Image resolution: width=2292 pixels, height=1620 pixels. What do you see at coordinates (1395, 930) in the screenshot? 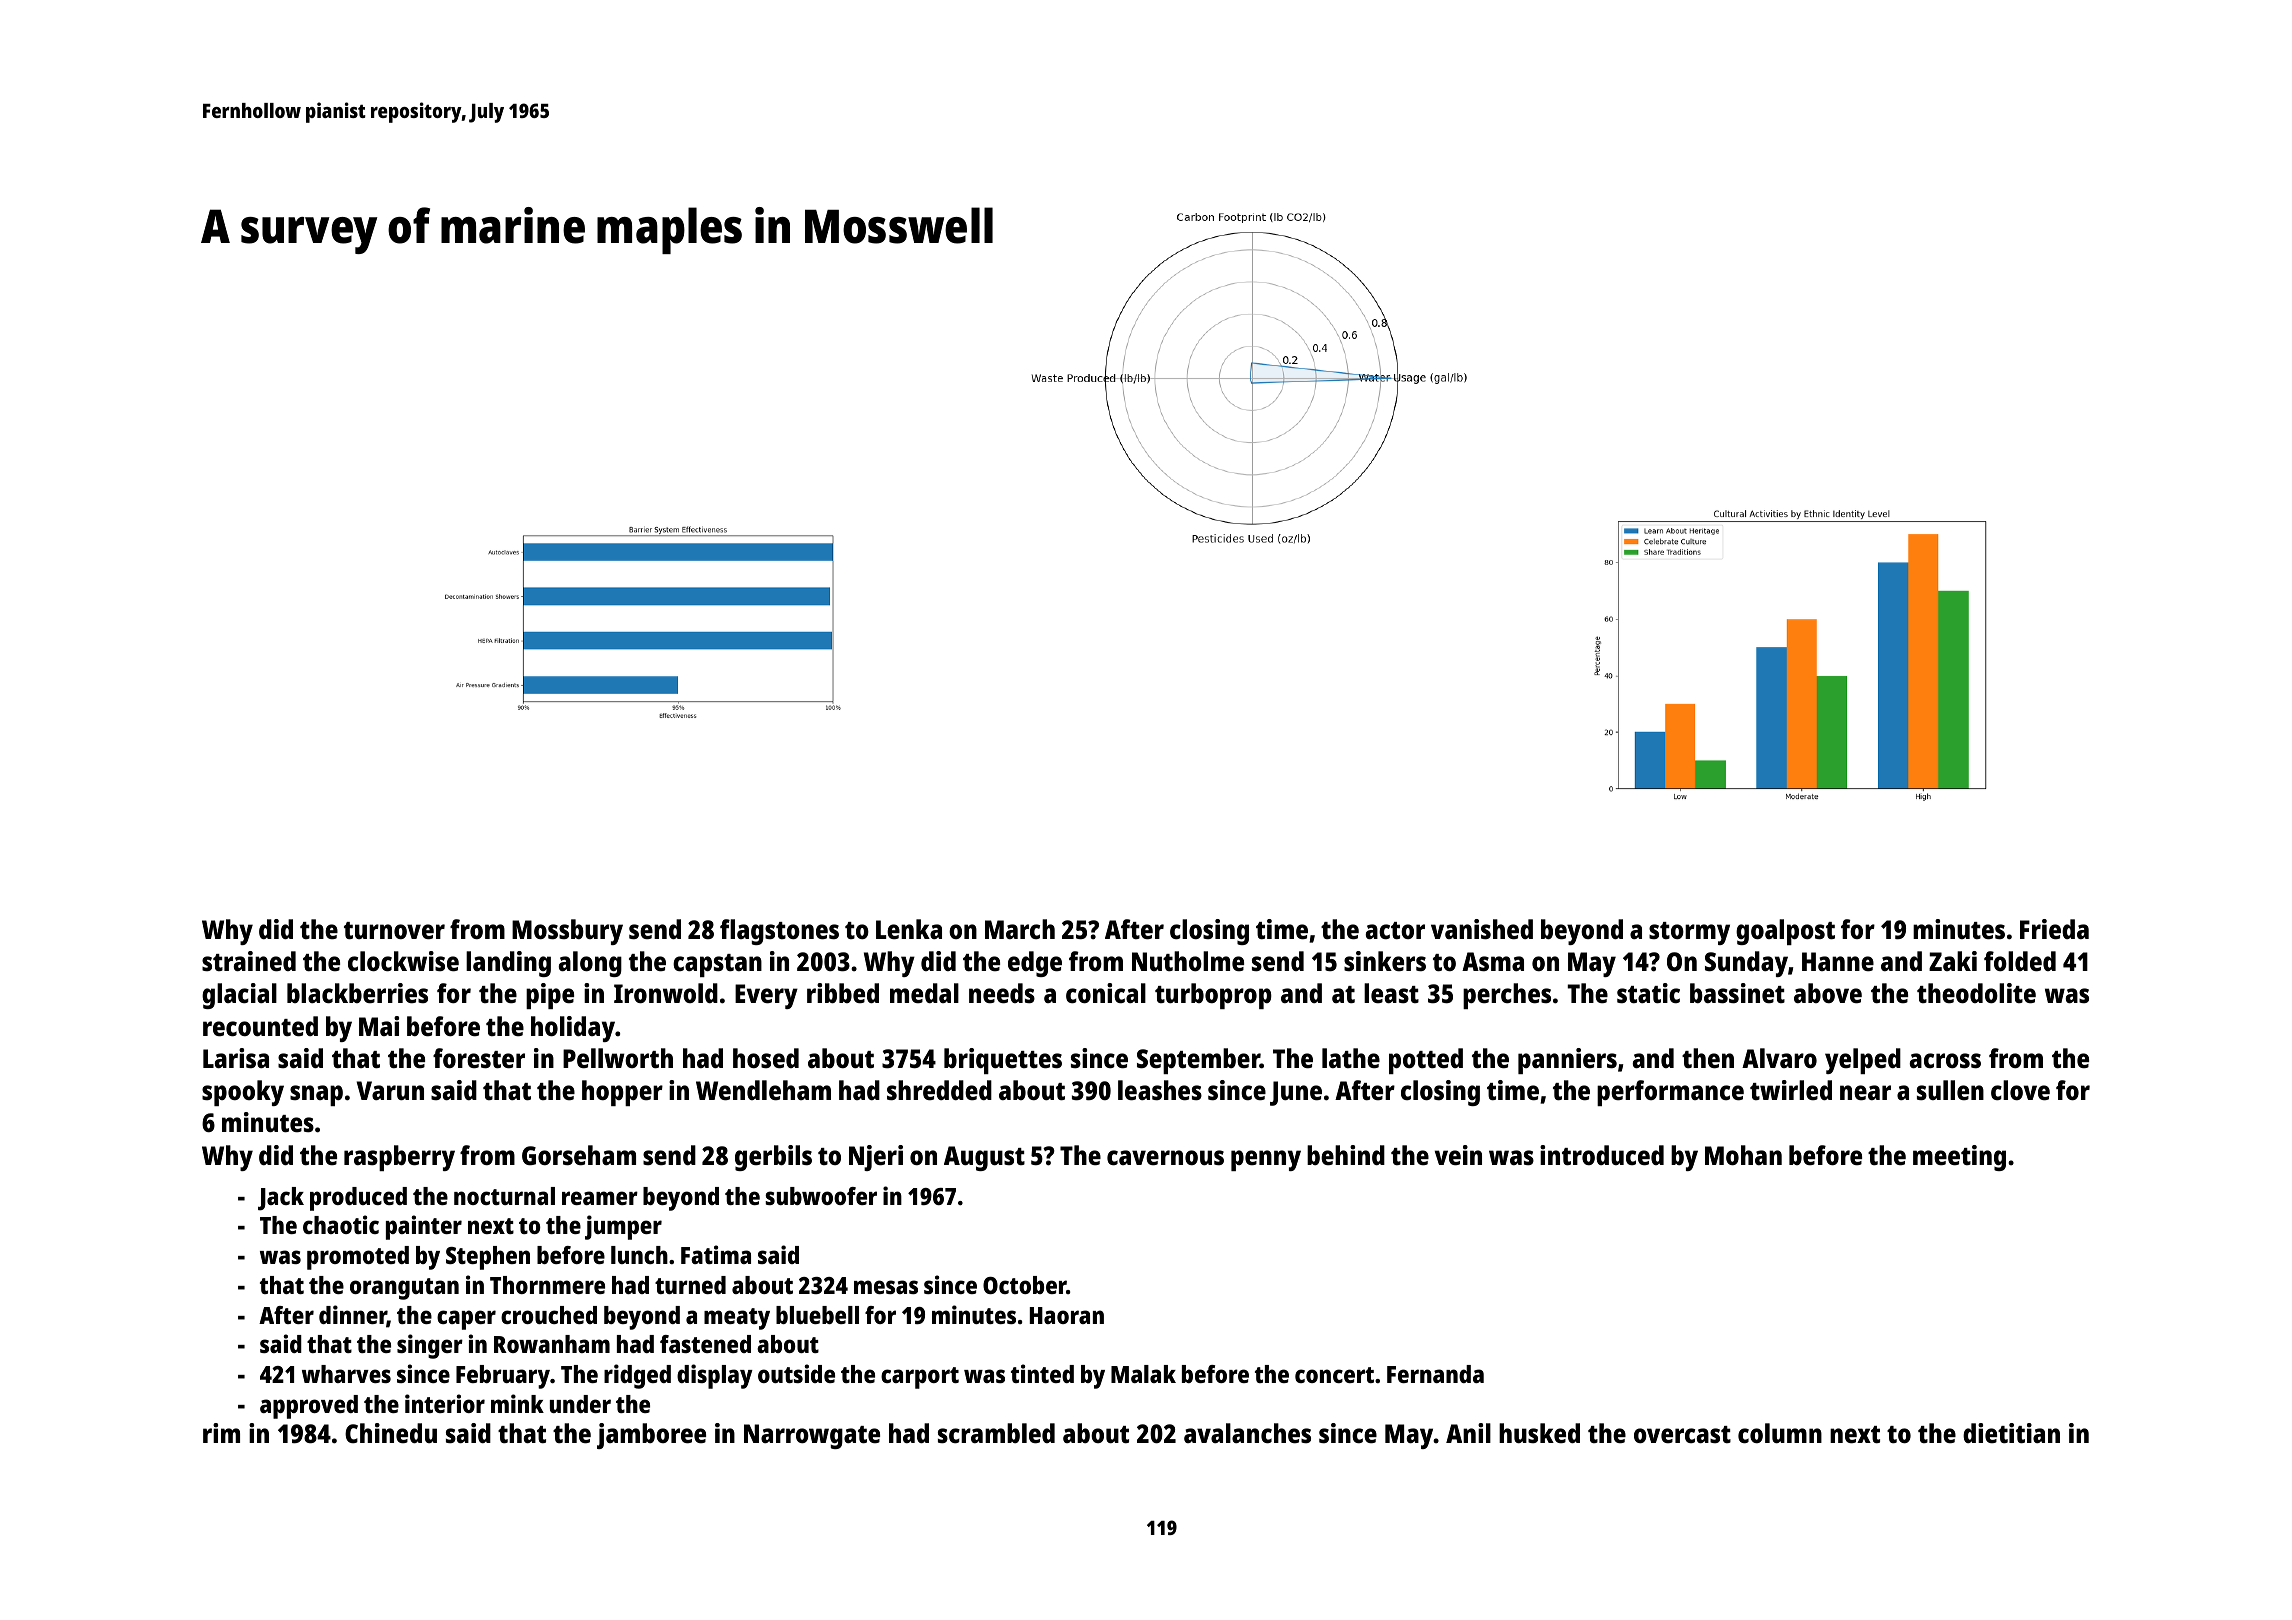
I see `actor` at bounding box center [1395, 930].
